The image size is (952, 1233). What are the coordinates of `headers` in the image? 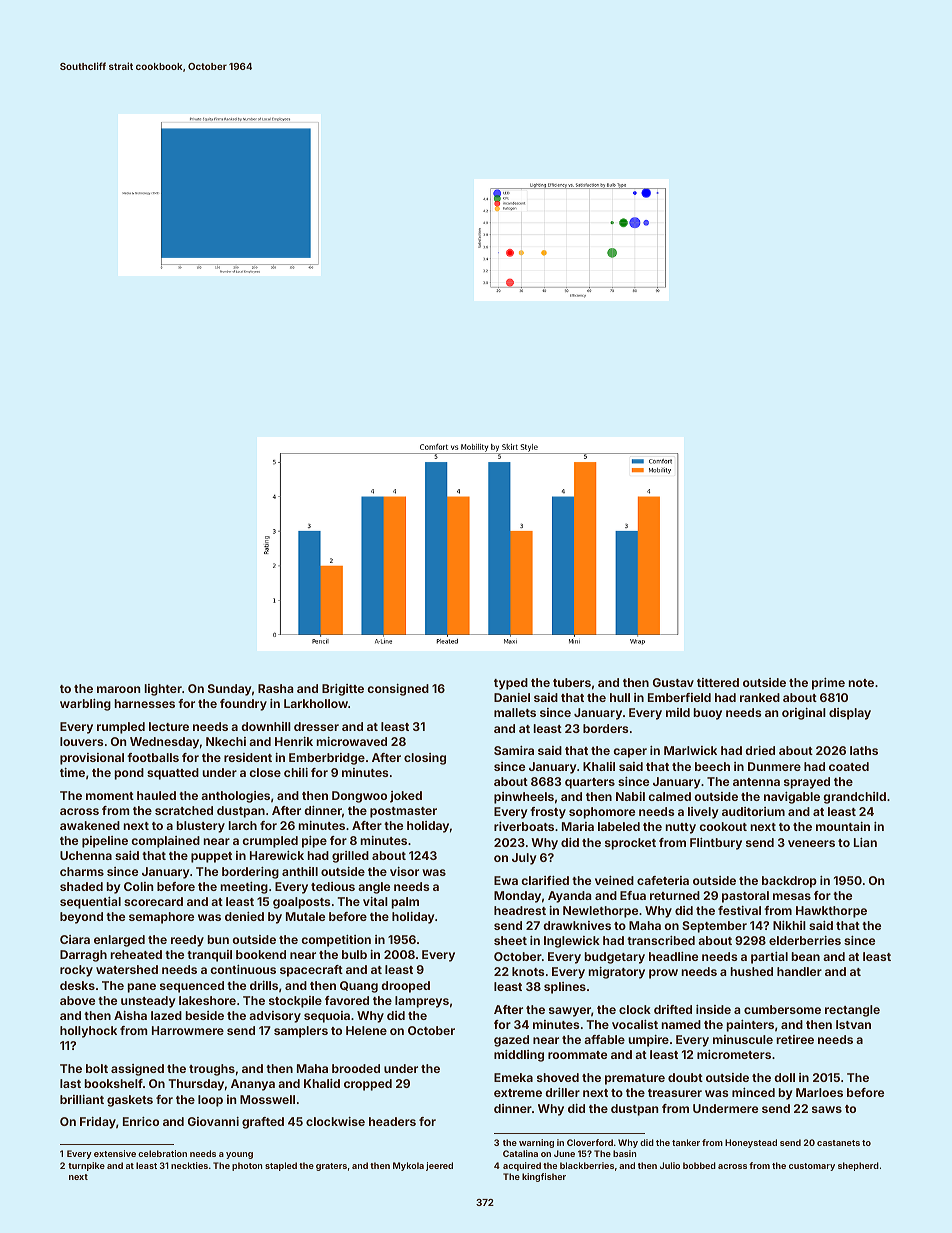 It's located at (392, 1121).
